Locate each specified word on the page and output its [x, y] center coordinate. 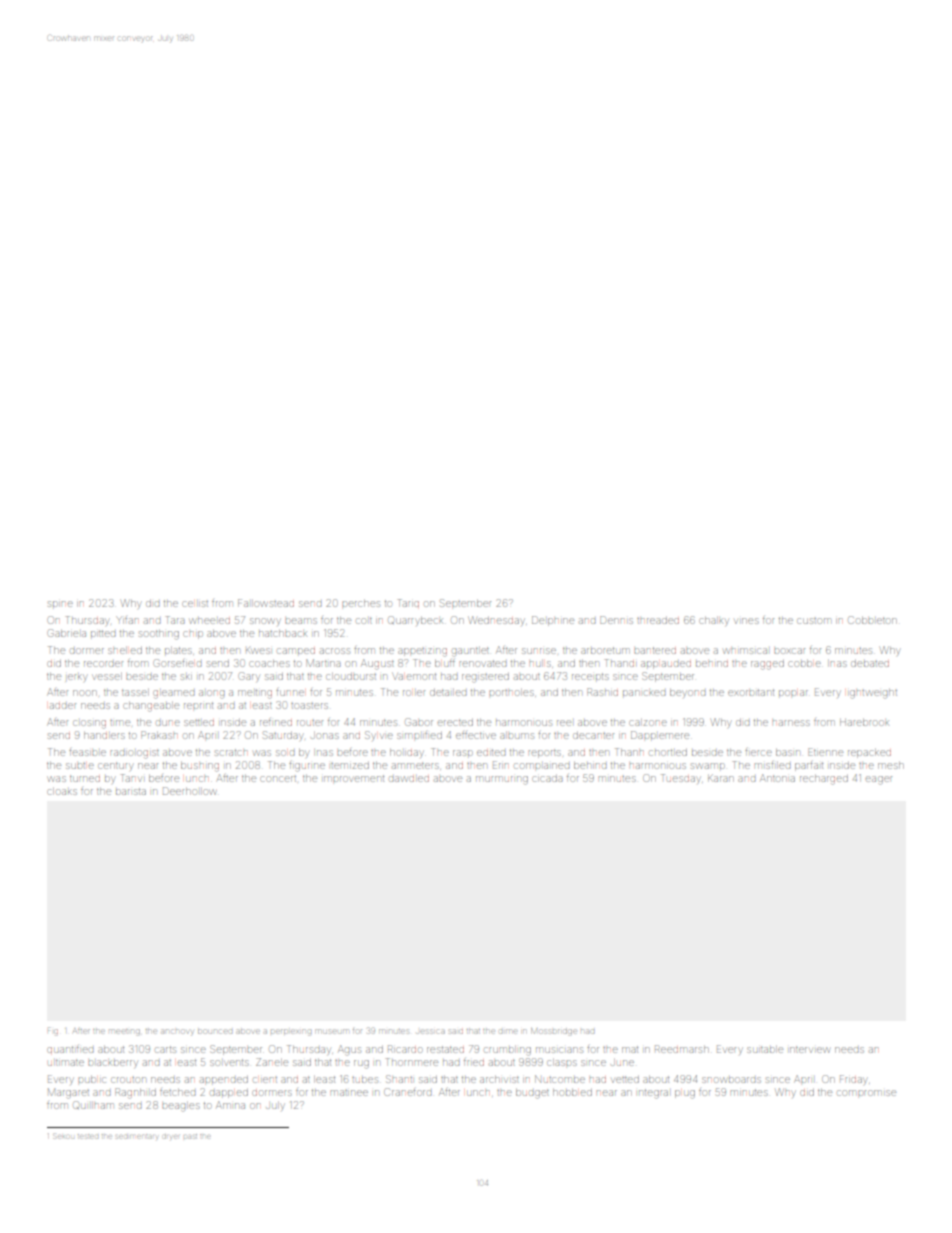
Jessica [430, 1031]
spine [60, 604]
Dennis [616, 620]
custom [814, 621]
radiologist [135, 754]
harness [791, 723]
